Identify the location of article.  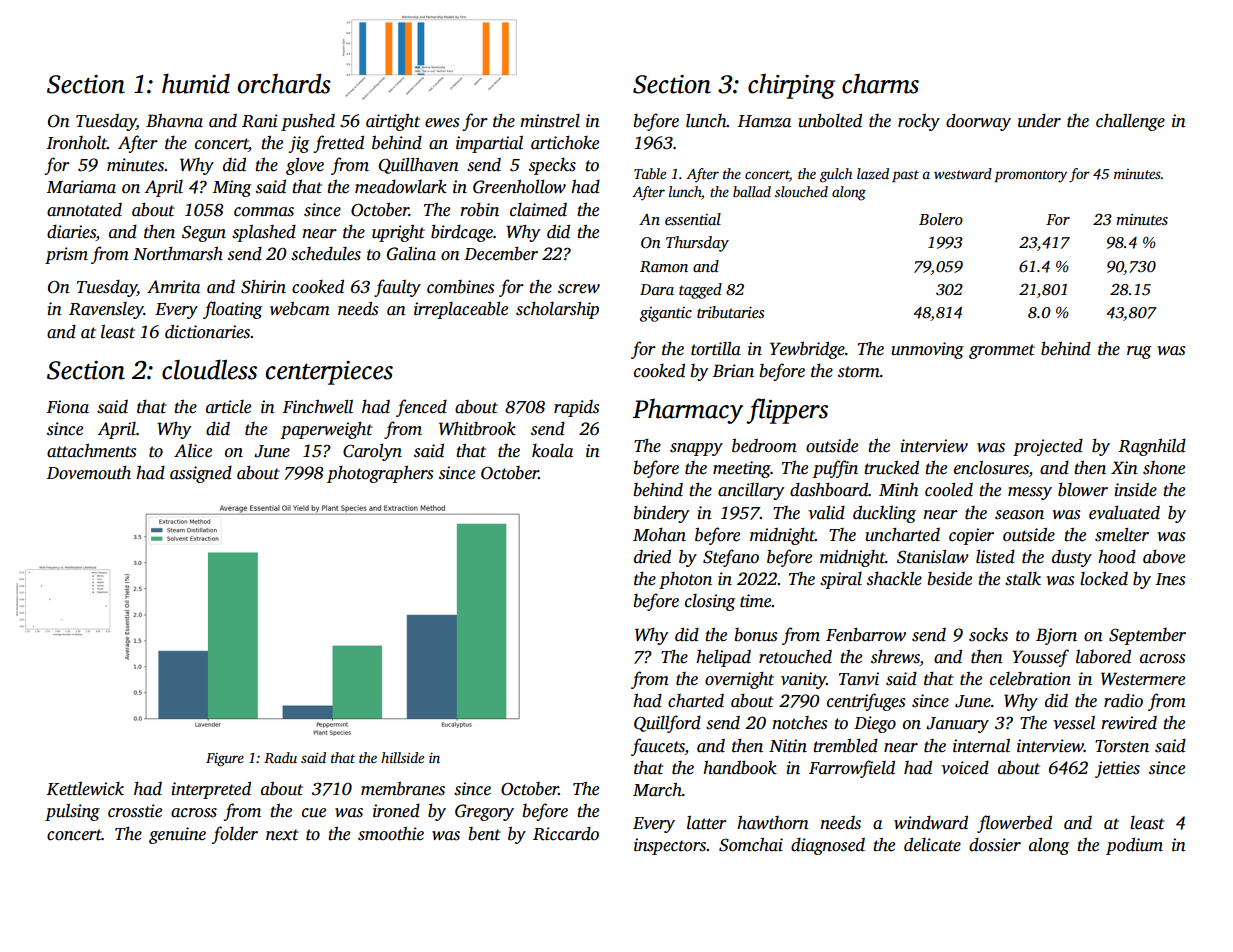
(228, 407).
